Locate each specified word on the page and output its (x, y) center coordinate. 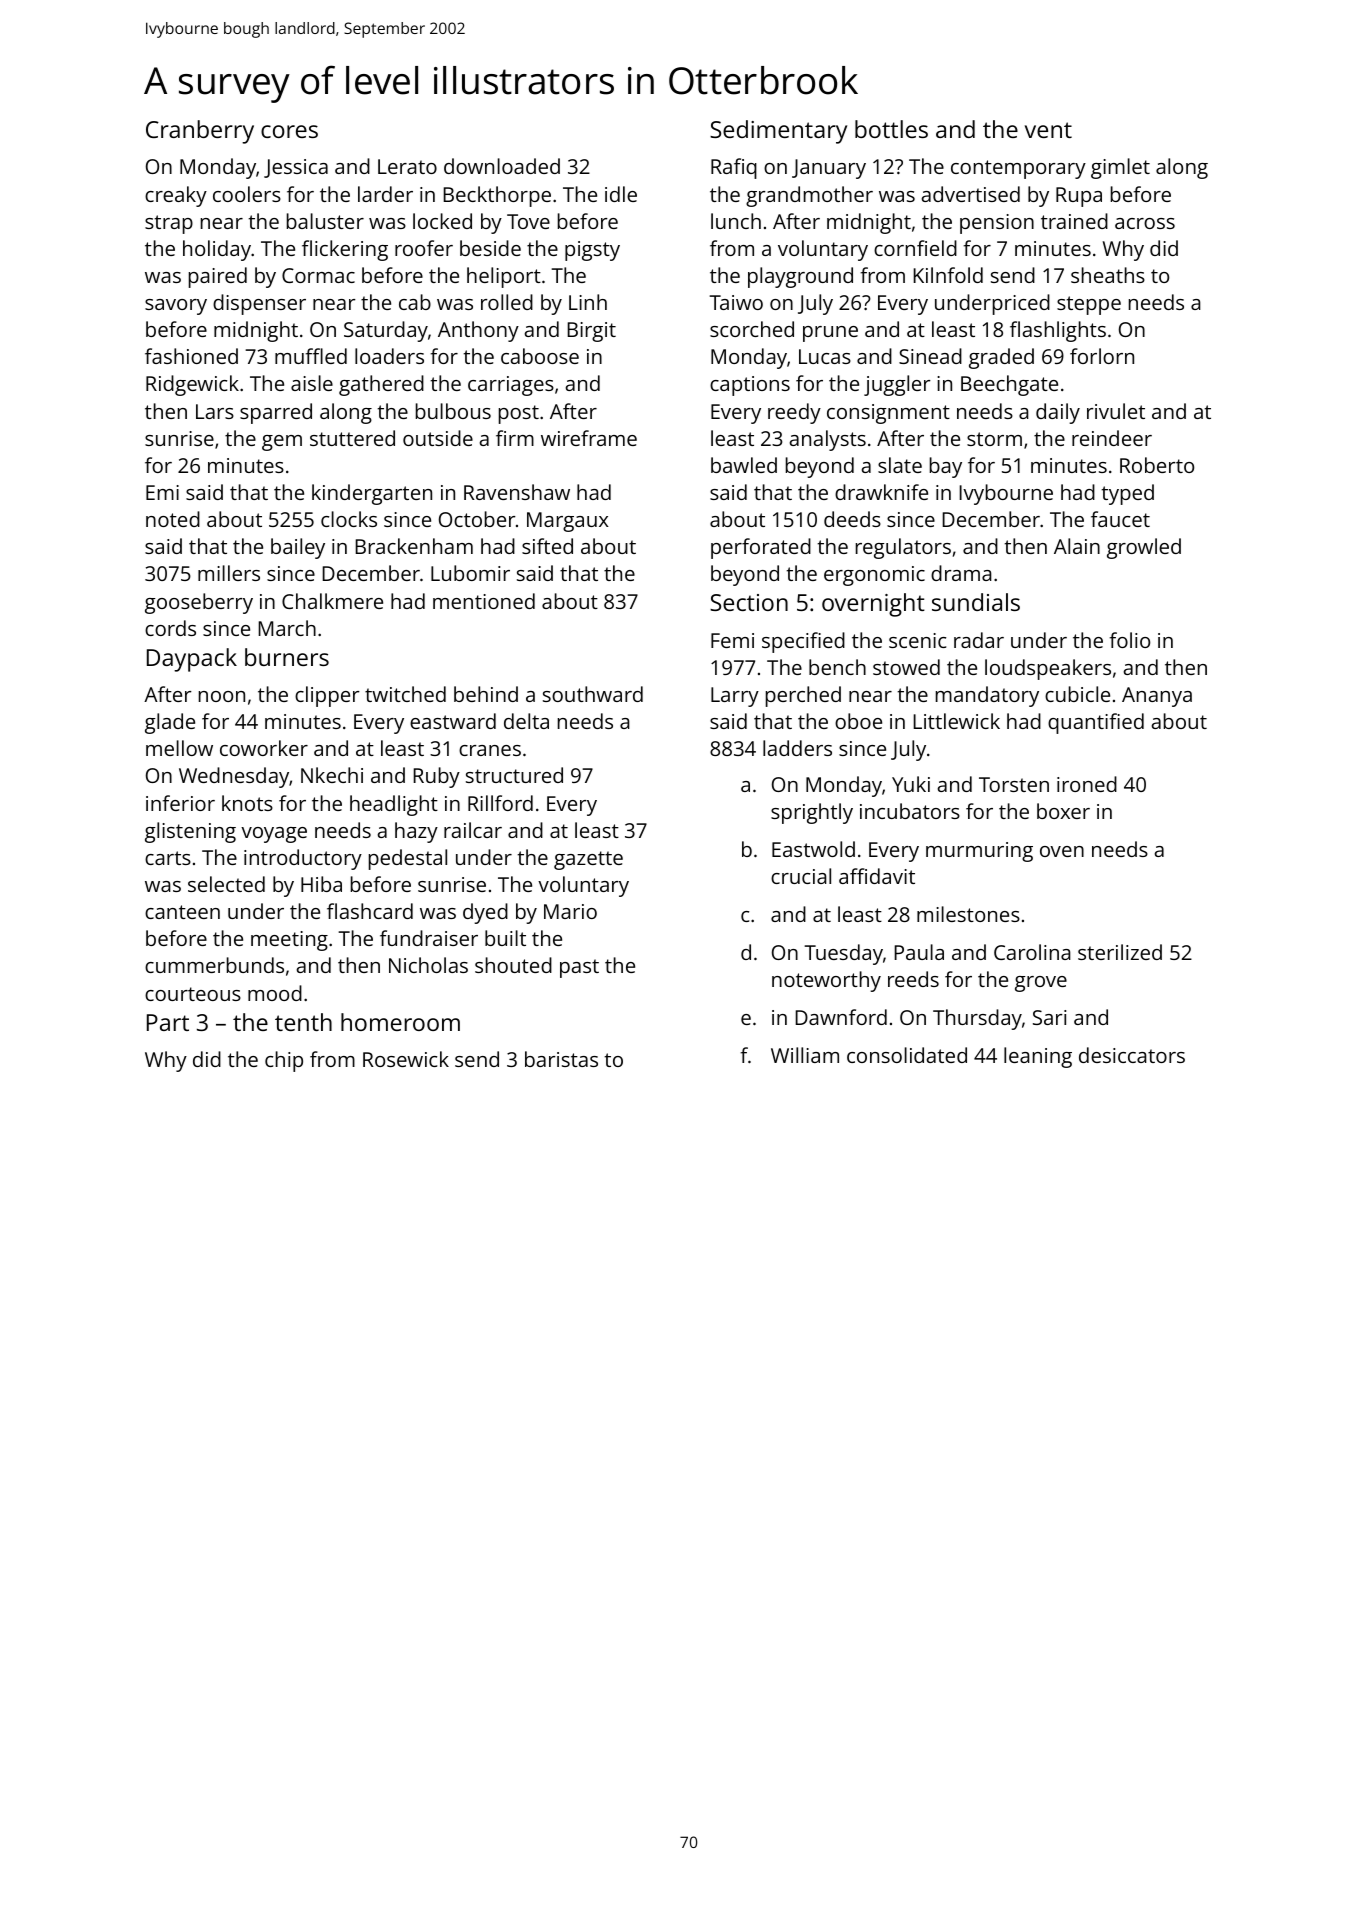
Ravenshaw (517, 492)
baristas (561, 1059)
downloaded (502, 166)
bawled (744, 465)
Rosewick (406, 1059)
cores (289, 131)
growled (1144, 548)
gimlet (1120, 168)
